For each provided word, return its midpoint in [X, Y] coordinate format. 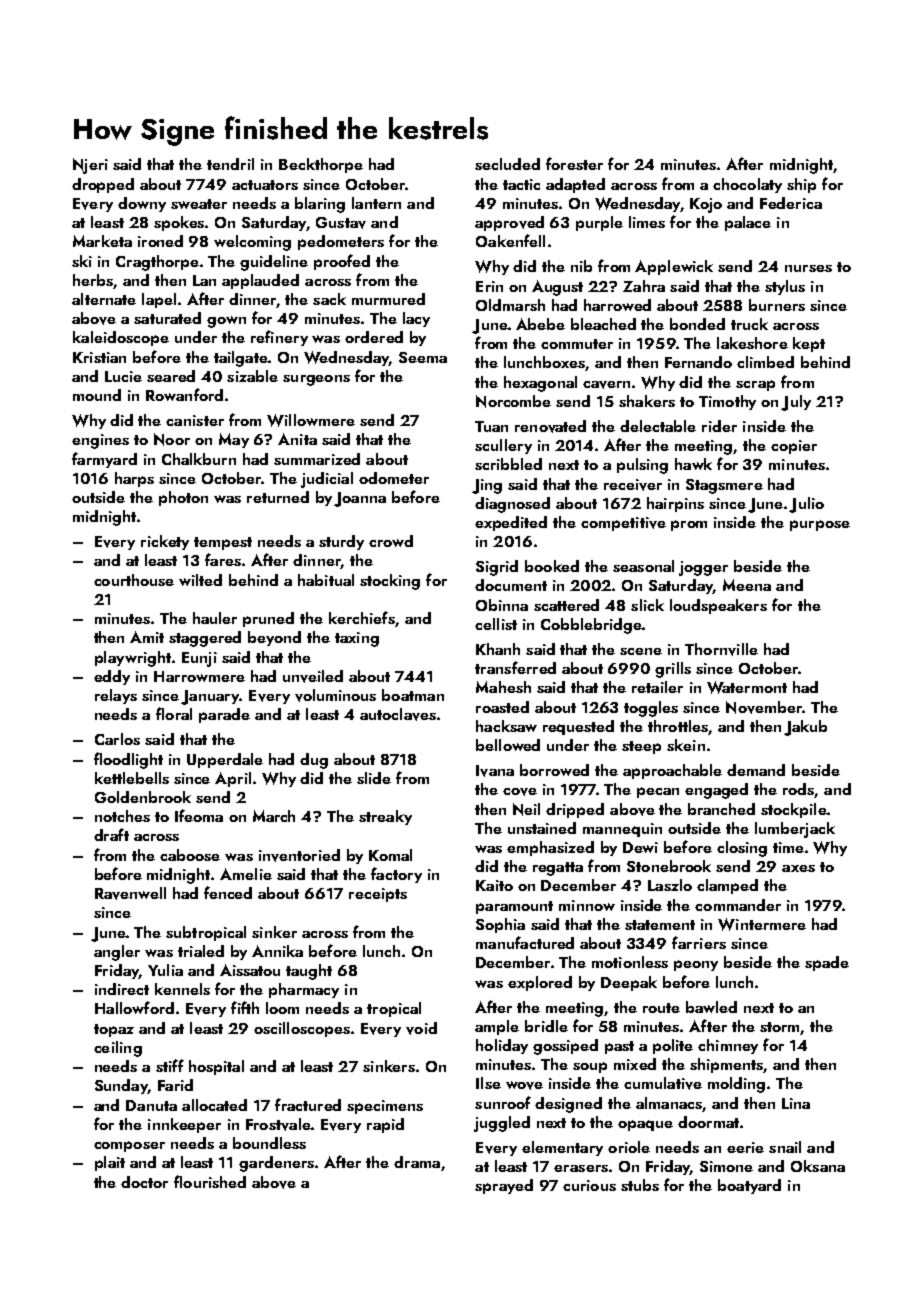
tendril [230, 164]
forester [574, 163]
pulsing [642, 466]
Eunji [199, 659]
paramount [514, 907]
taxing [357, 639]
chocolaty [747, 185]
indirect [122, 989]
